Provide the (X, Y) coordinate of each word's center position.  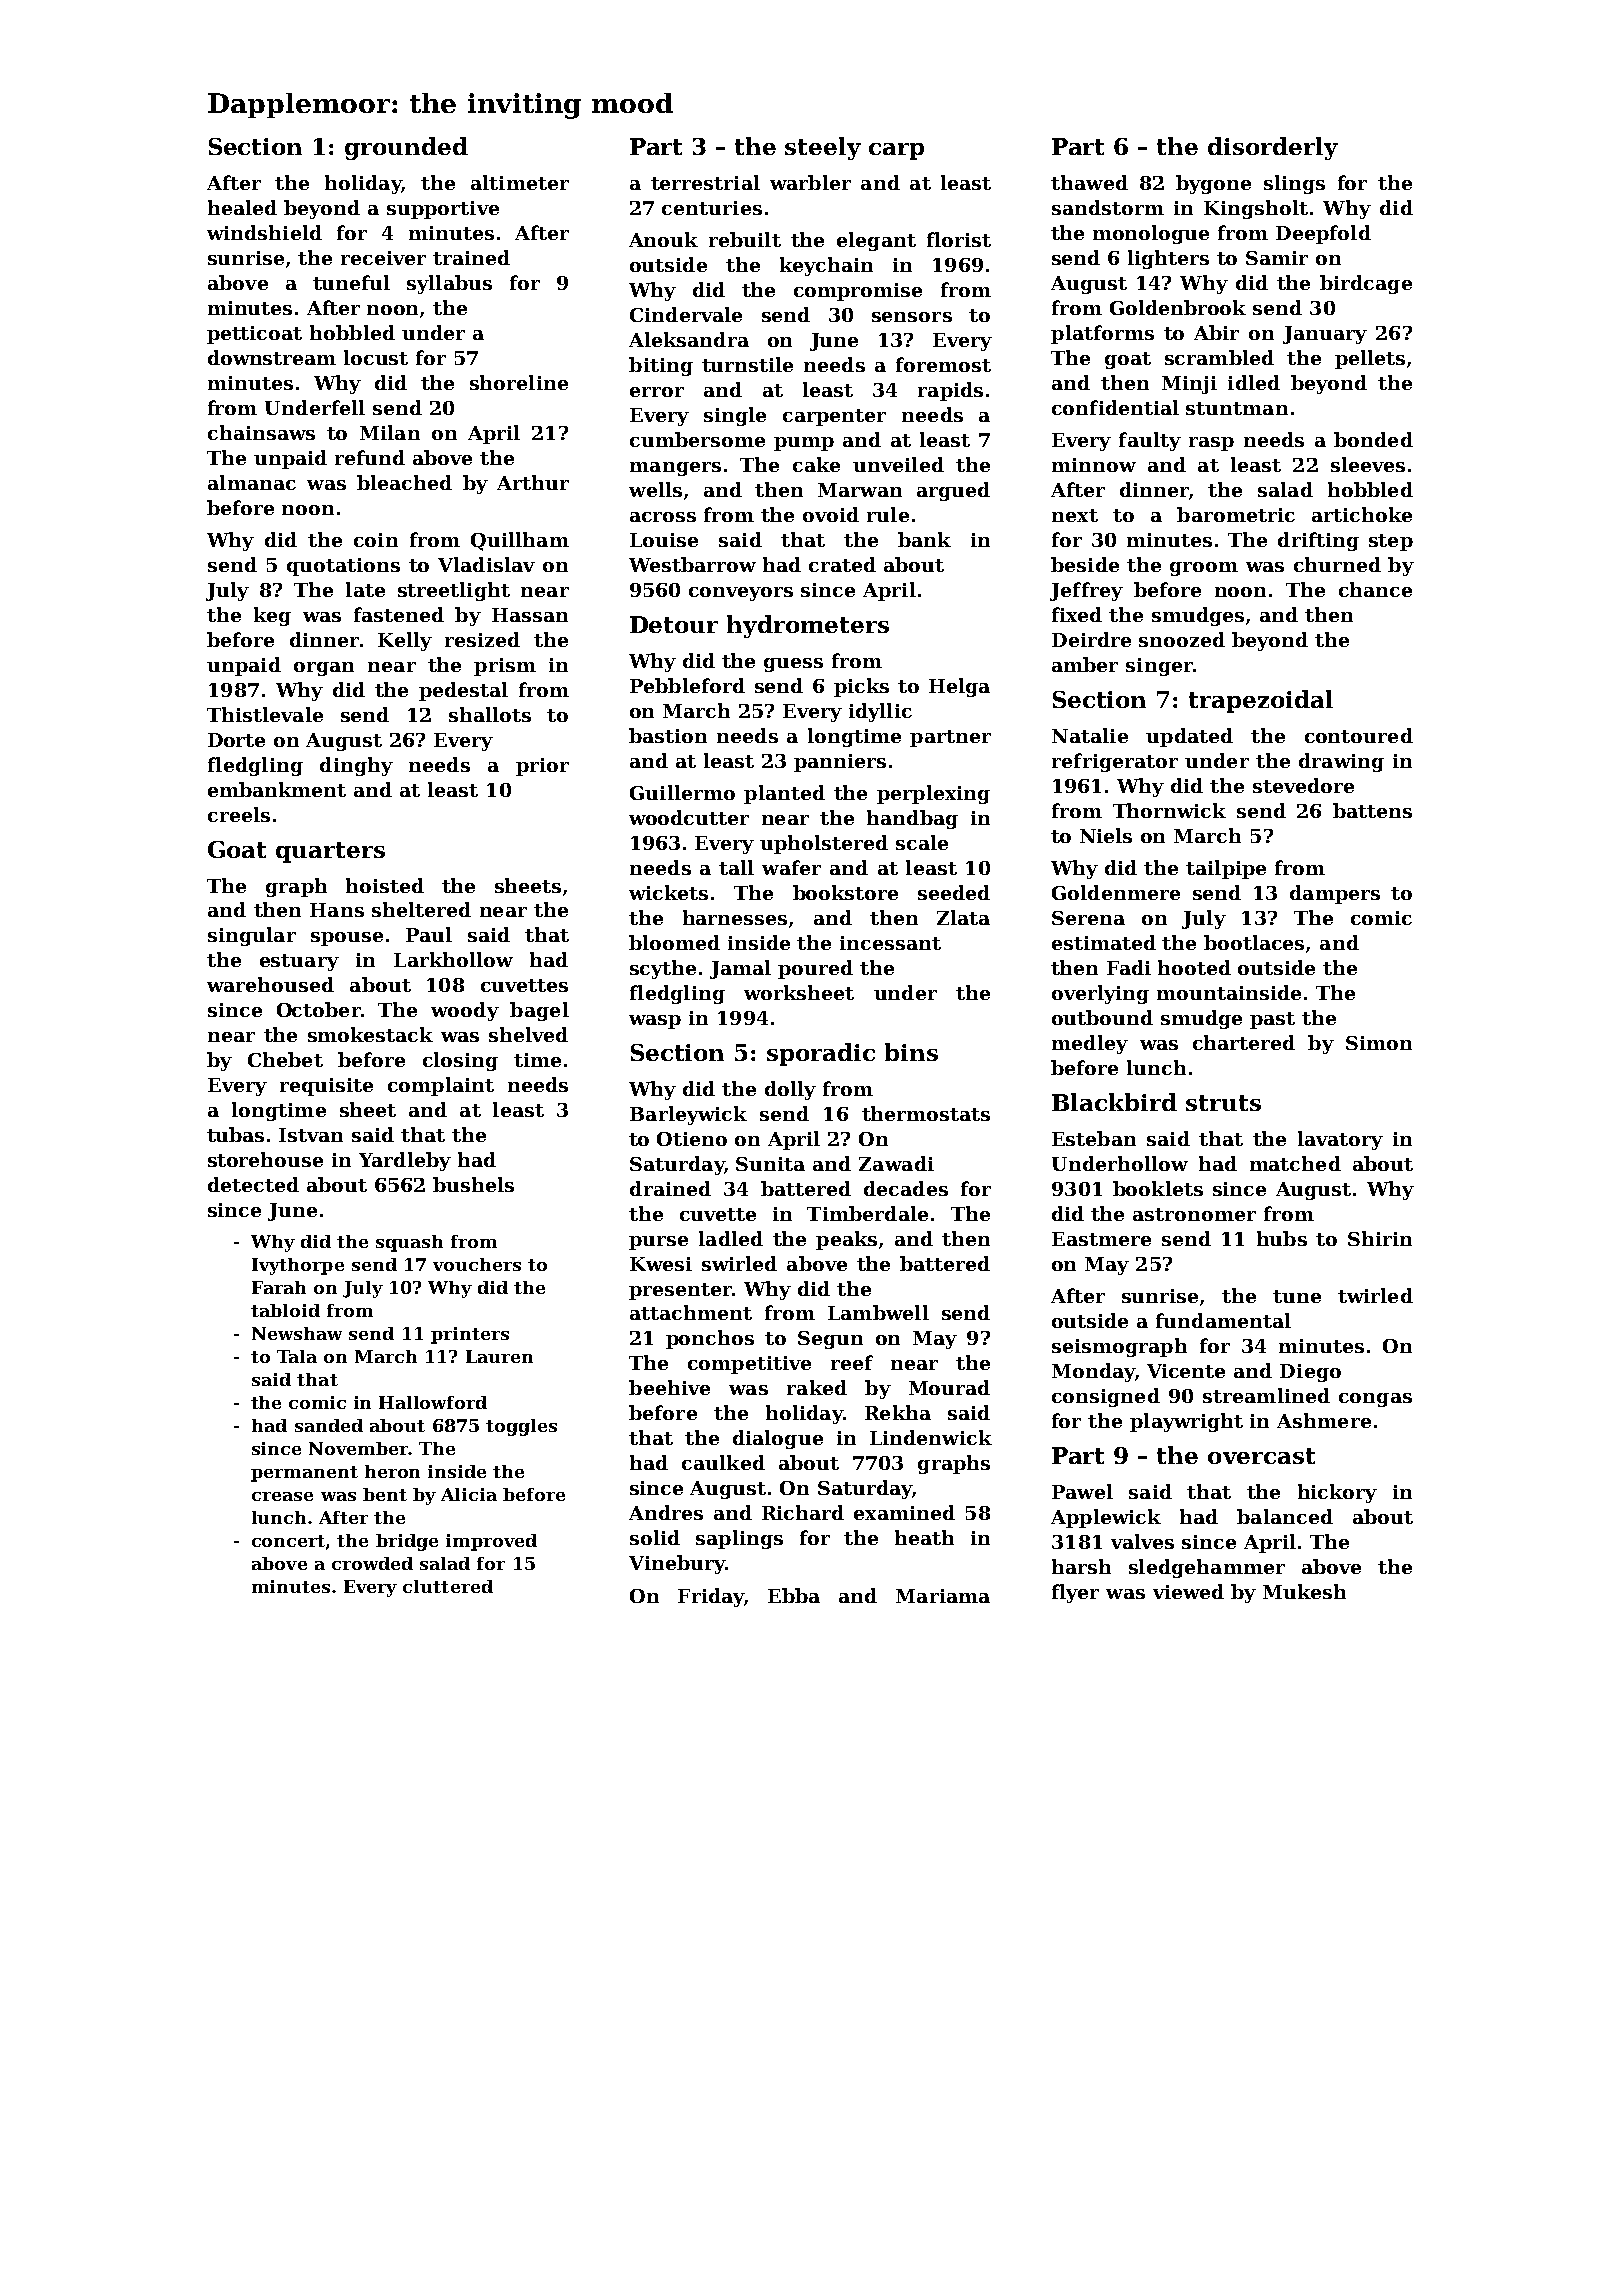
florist (959, 239)
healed (242, 207)
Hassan (530, 615)
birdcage (1366, 284)
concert (288, 1541)
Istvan (311, 1135)
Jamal (740, 969)
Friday (711, 1597)
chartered (1244, 1042)
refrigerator (1115, 762)
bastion (668, 735)
